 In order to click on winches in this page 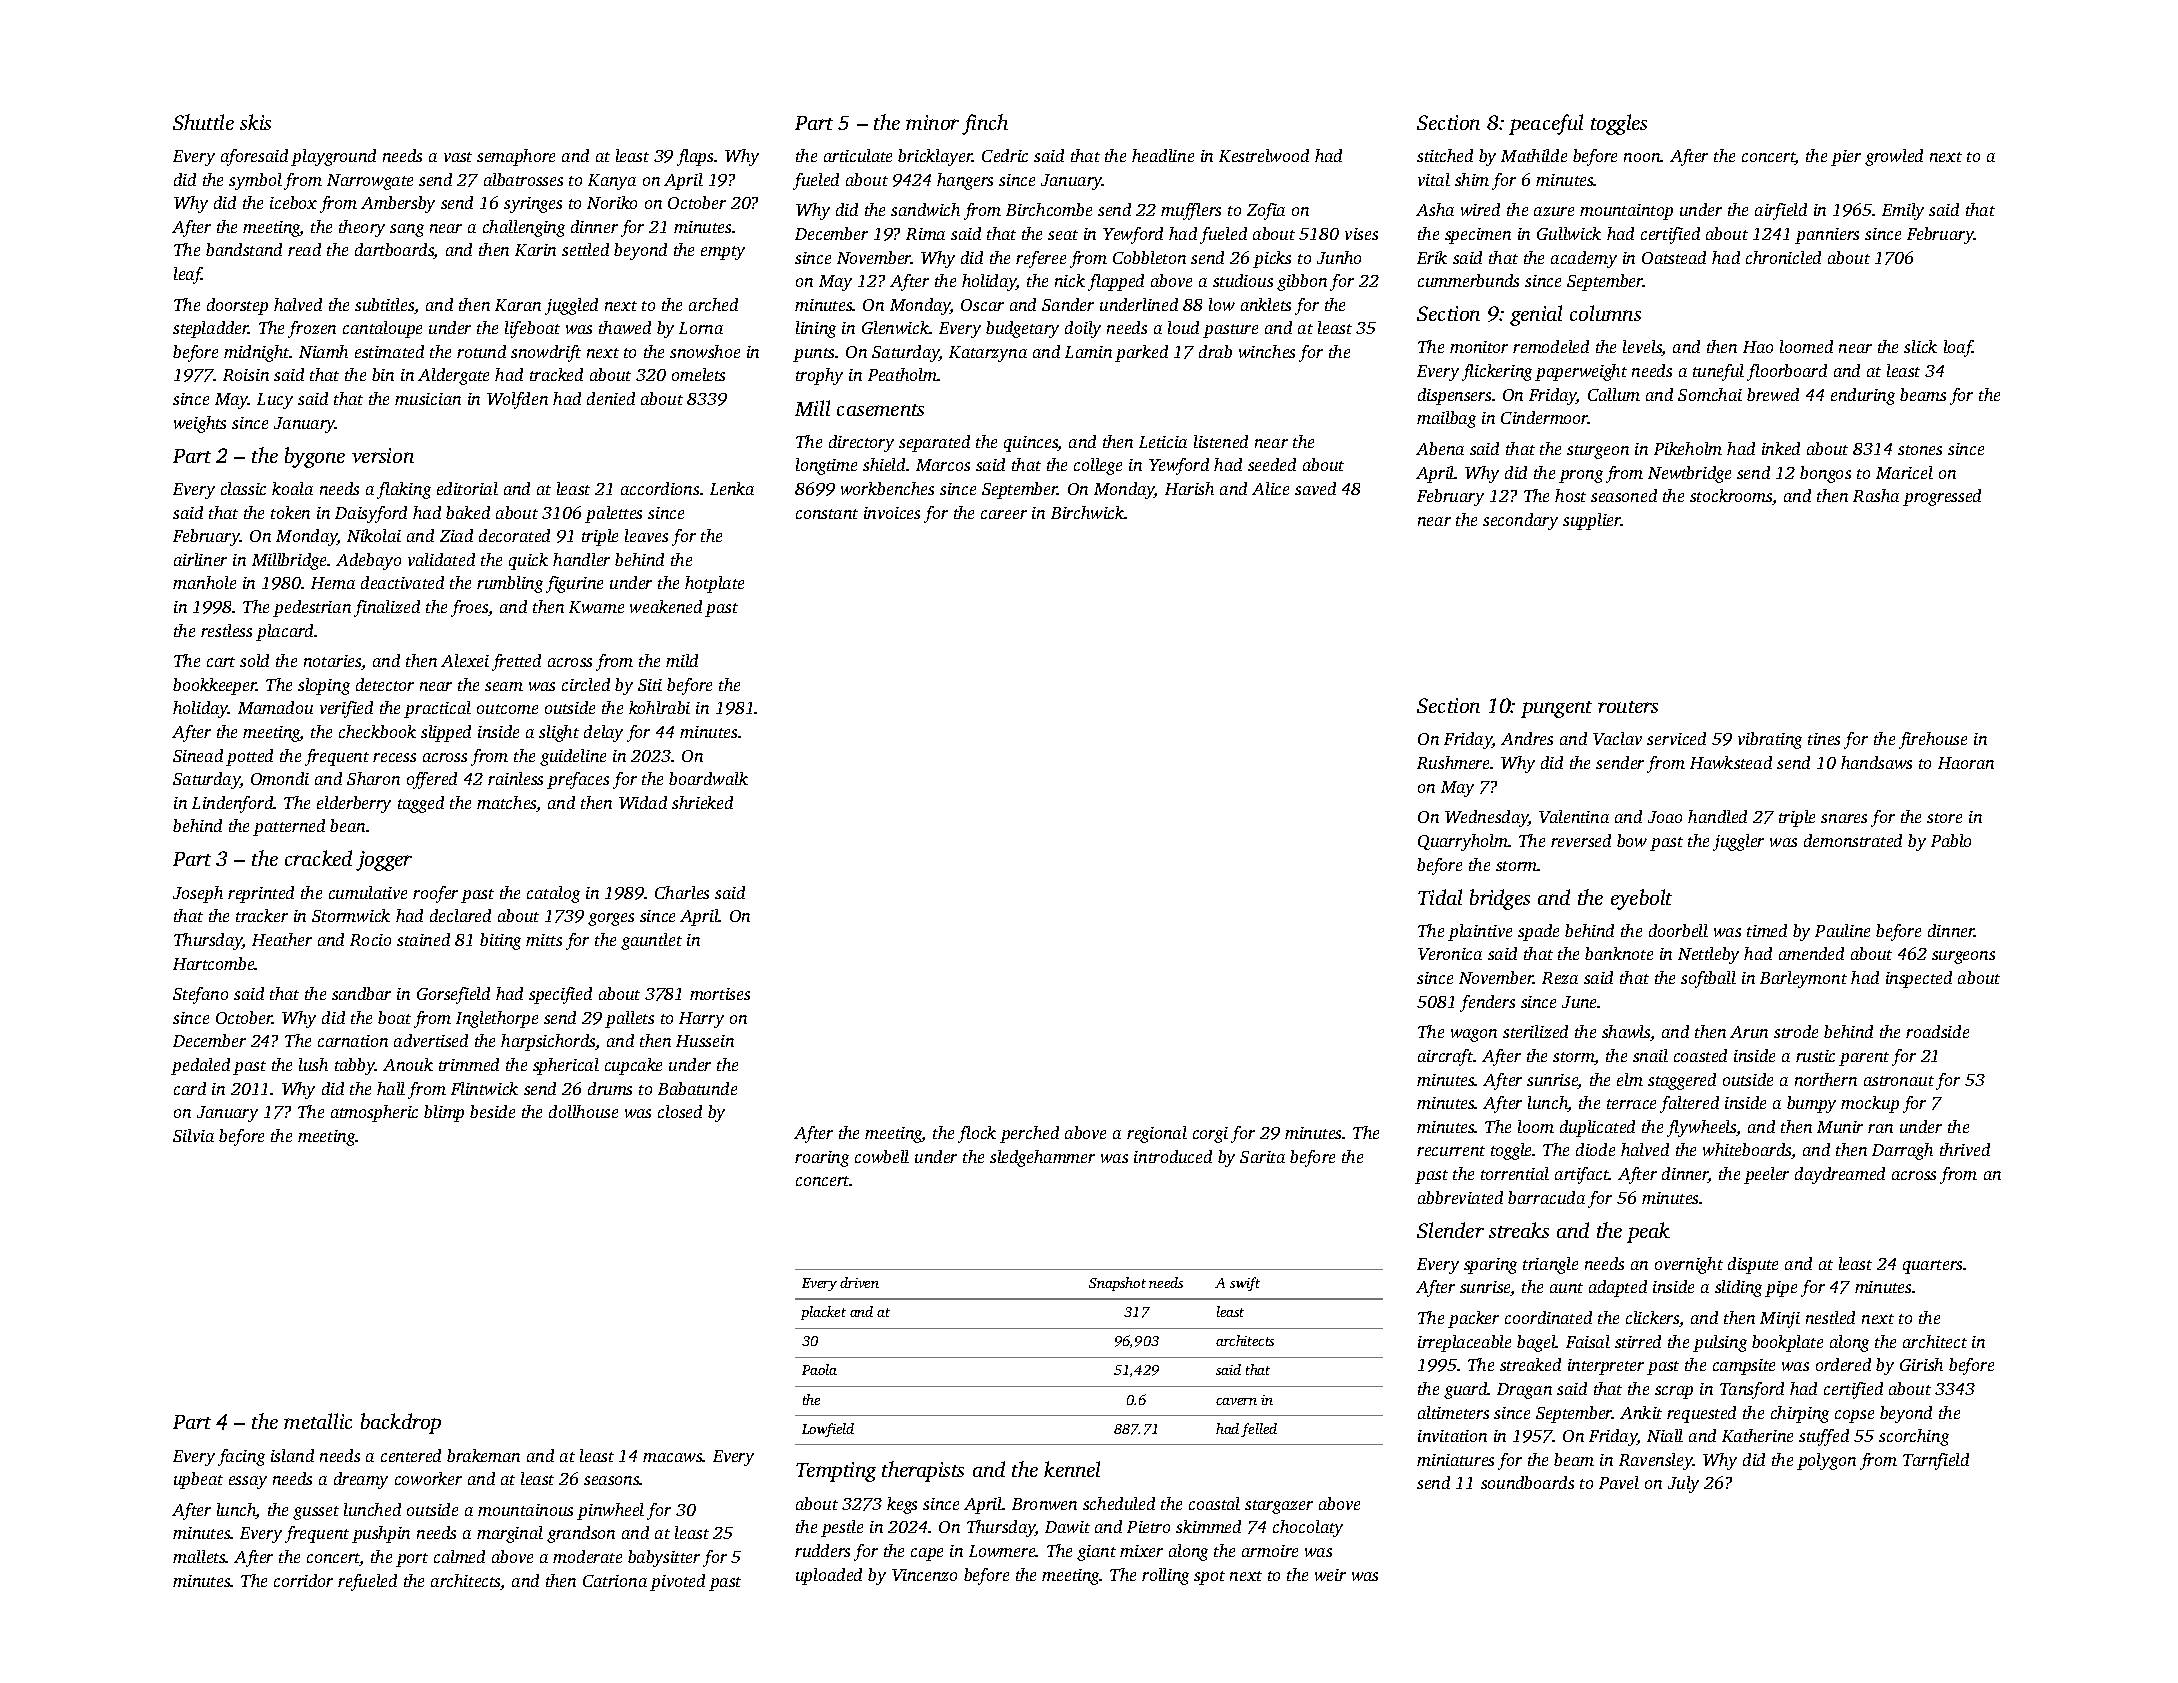, I will do `click(1267, 351)`.
